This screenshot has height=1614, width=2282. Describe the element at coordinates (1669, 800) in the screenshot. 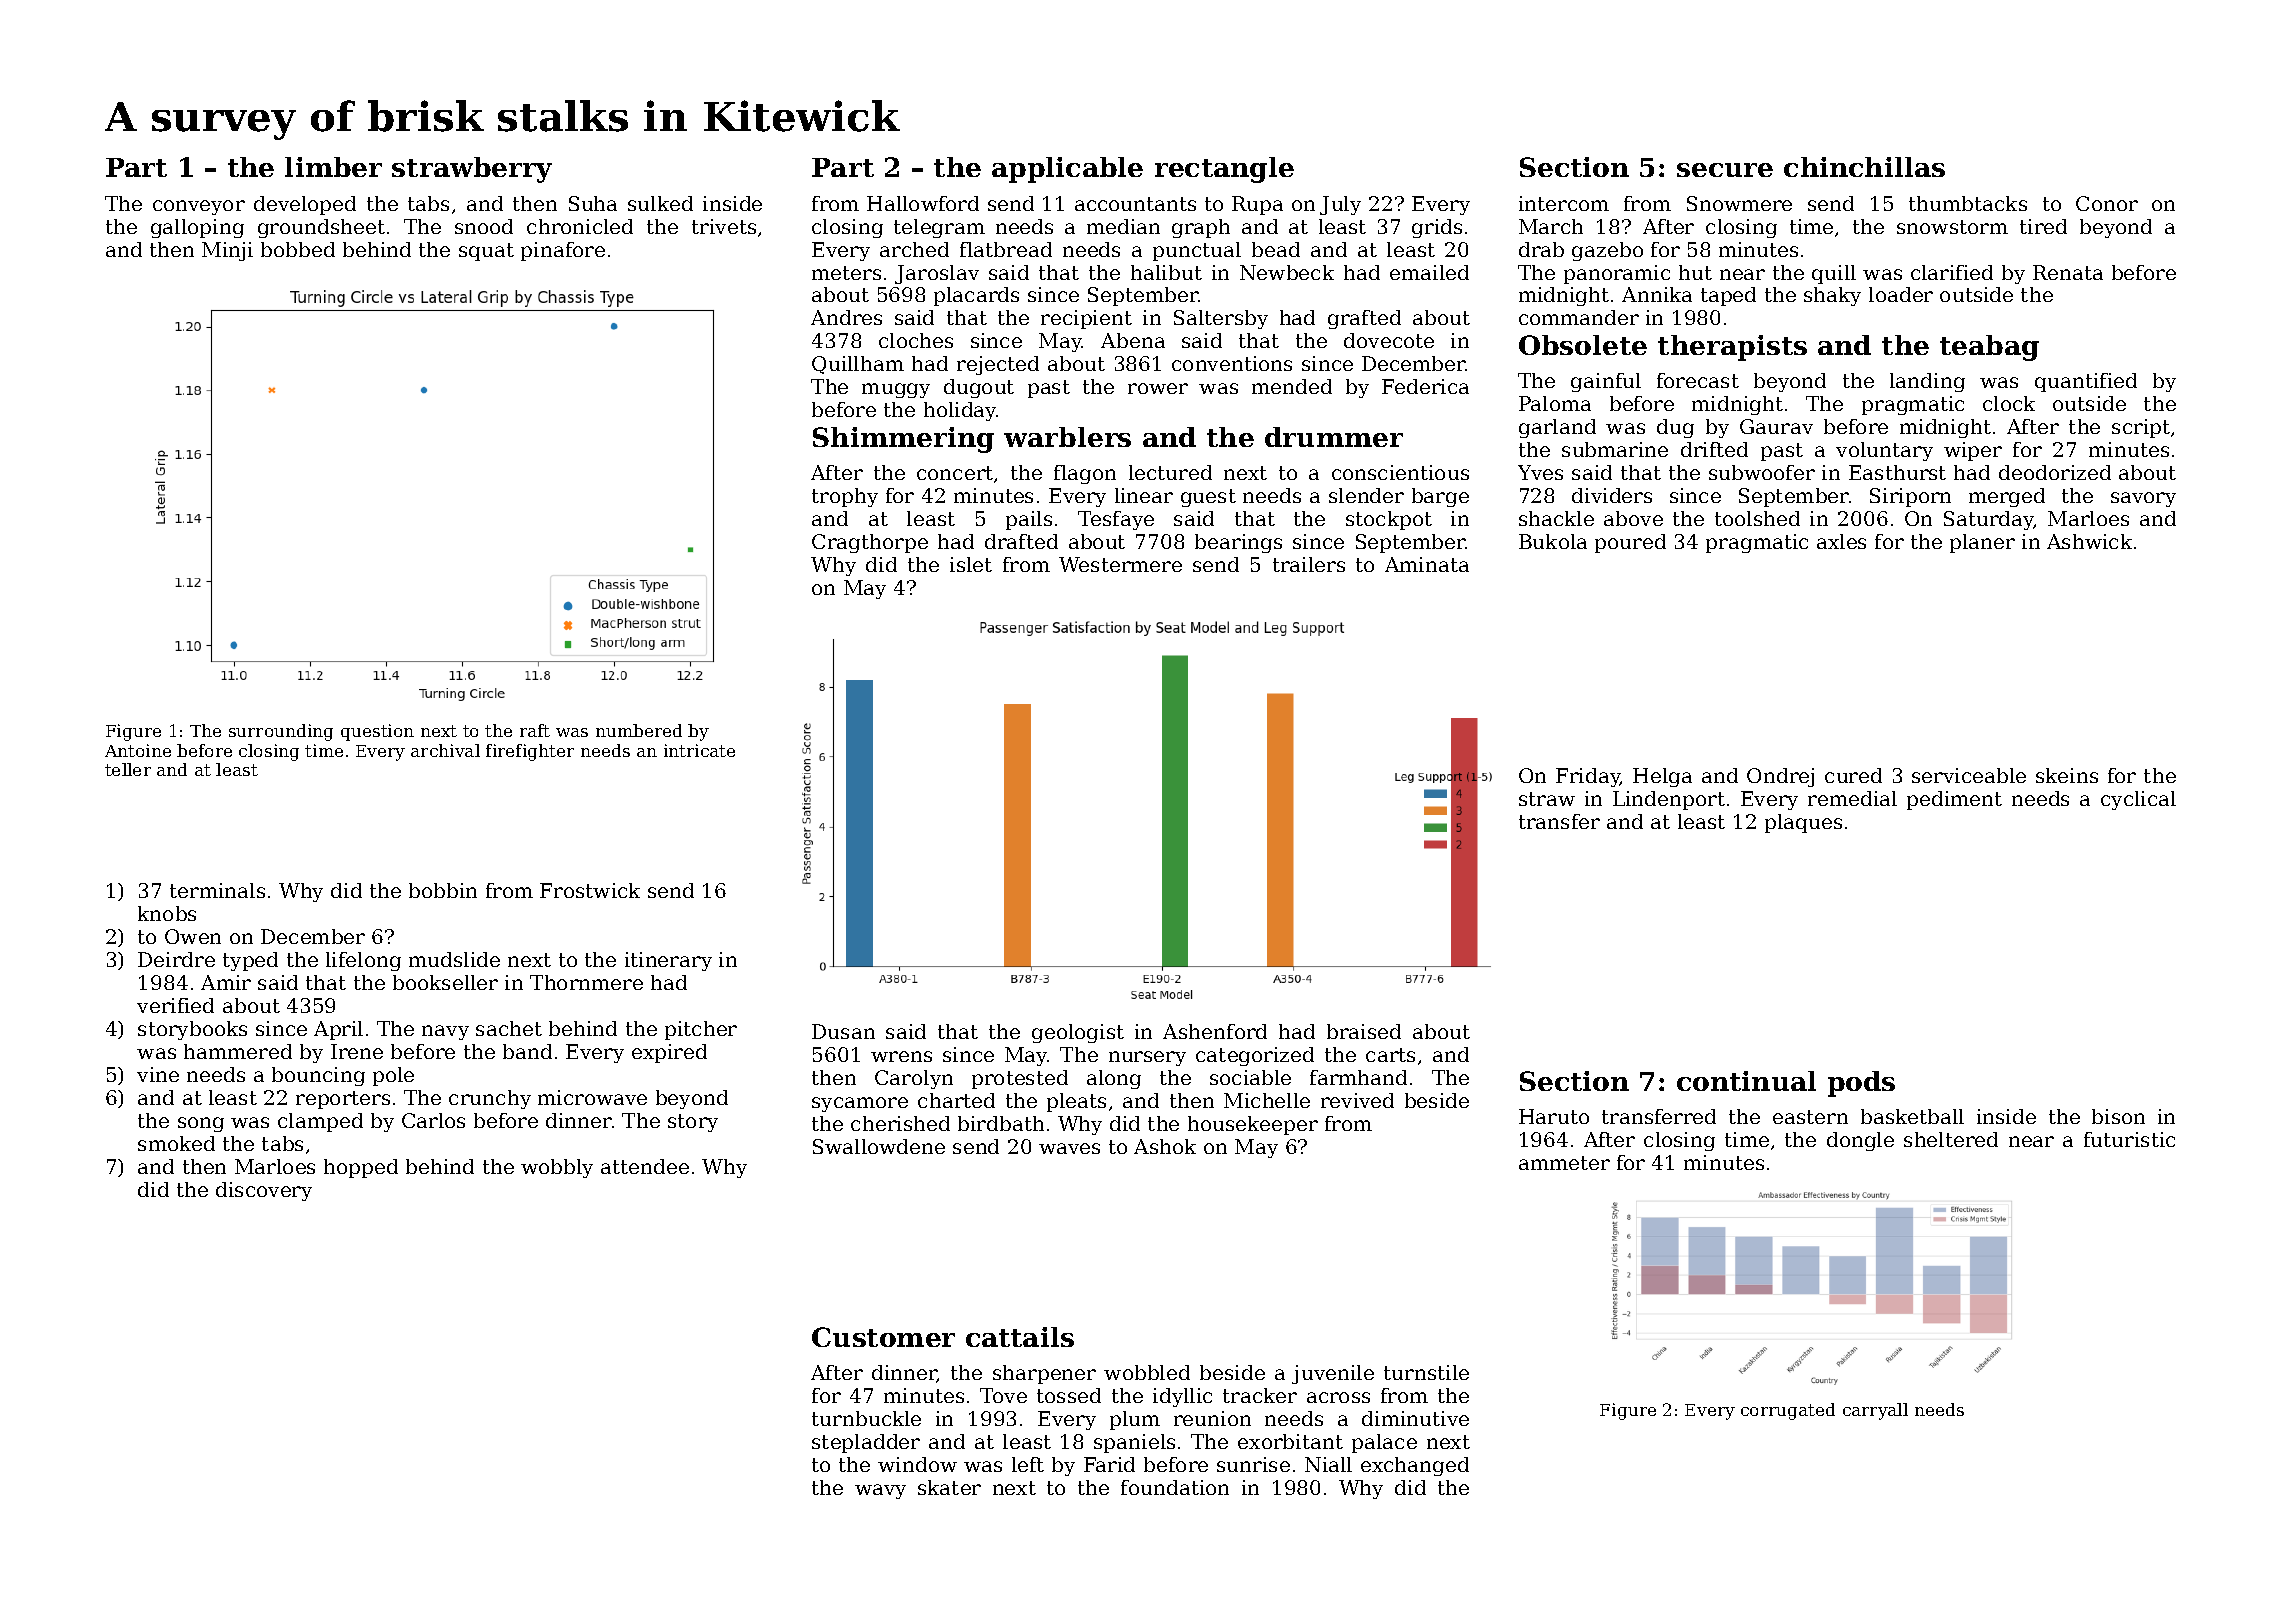

I see `Lindenport` at that location.
